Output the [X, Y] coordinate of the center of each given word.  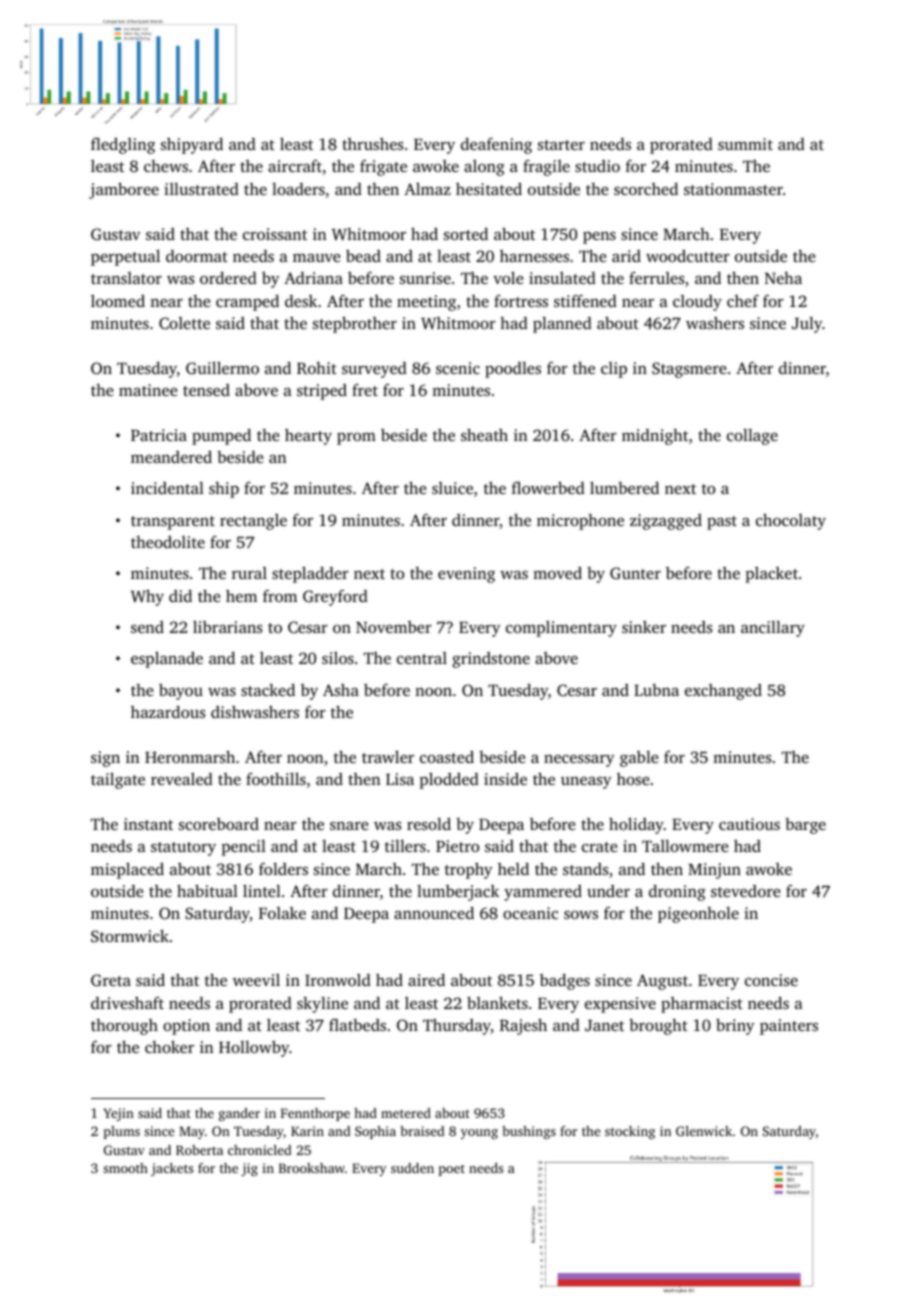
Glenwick [704, 1131]
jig [249, 1169]
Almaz [427, 188]
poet [452, 1170]
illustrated [201, 189]
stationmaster [733, 189]
